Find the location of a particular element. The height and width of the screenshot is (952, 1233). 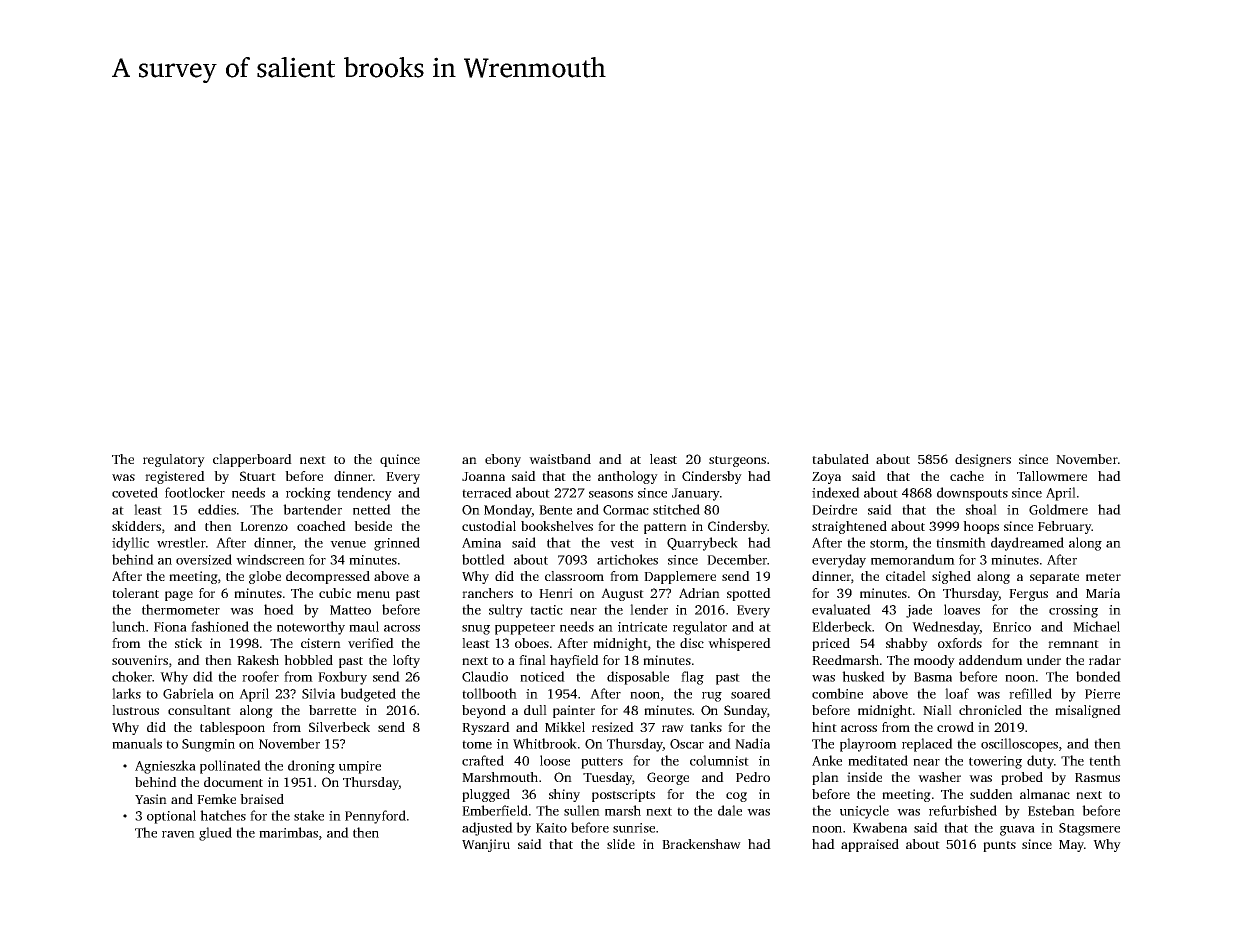

disc is located at coordinates (692, 643).
